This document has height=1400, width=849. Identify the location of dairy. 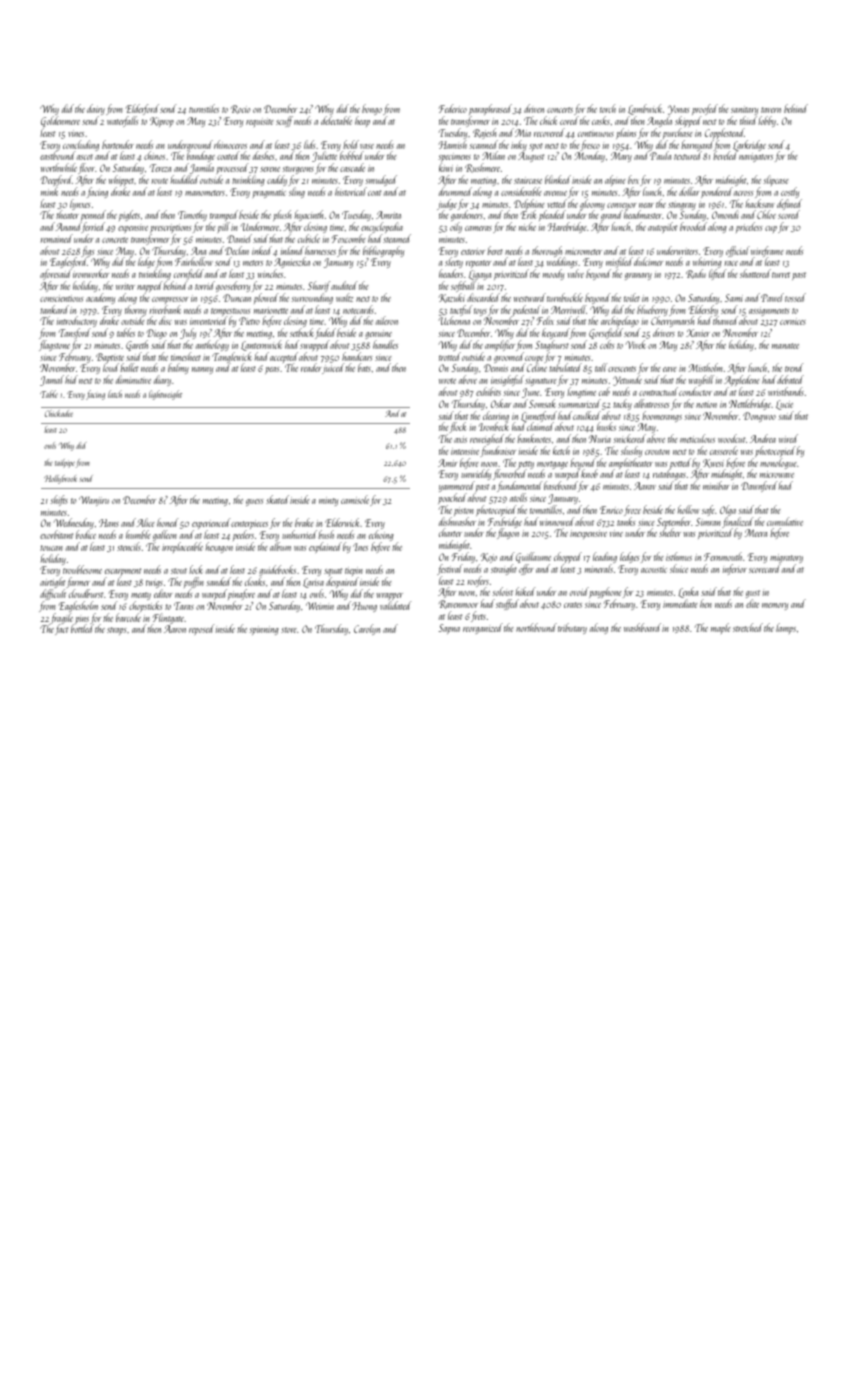
(96, 109).
